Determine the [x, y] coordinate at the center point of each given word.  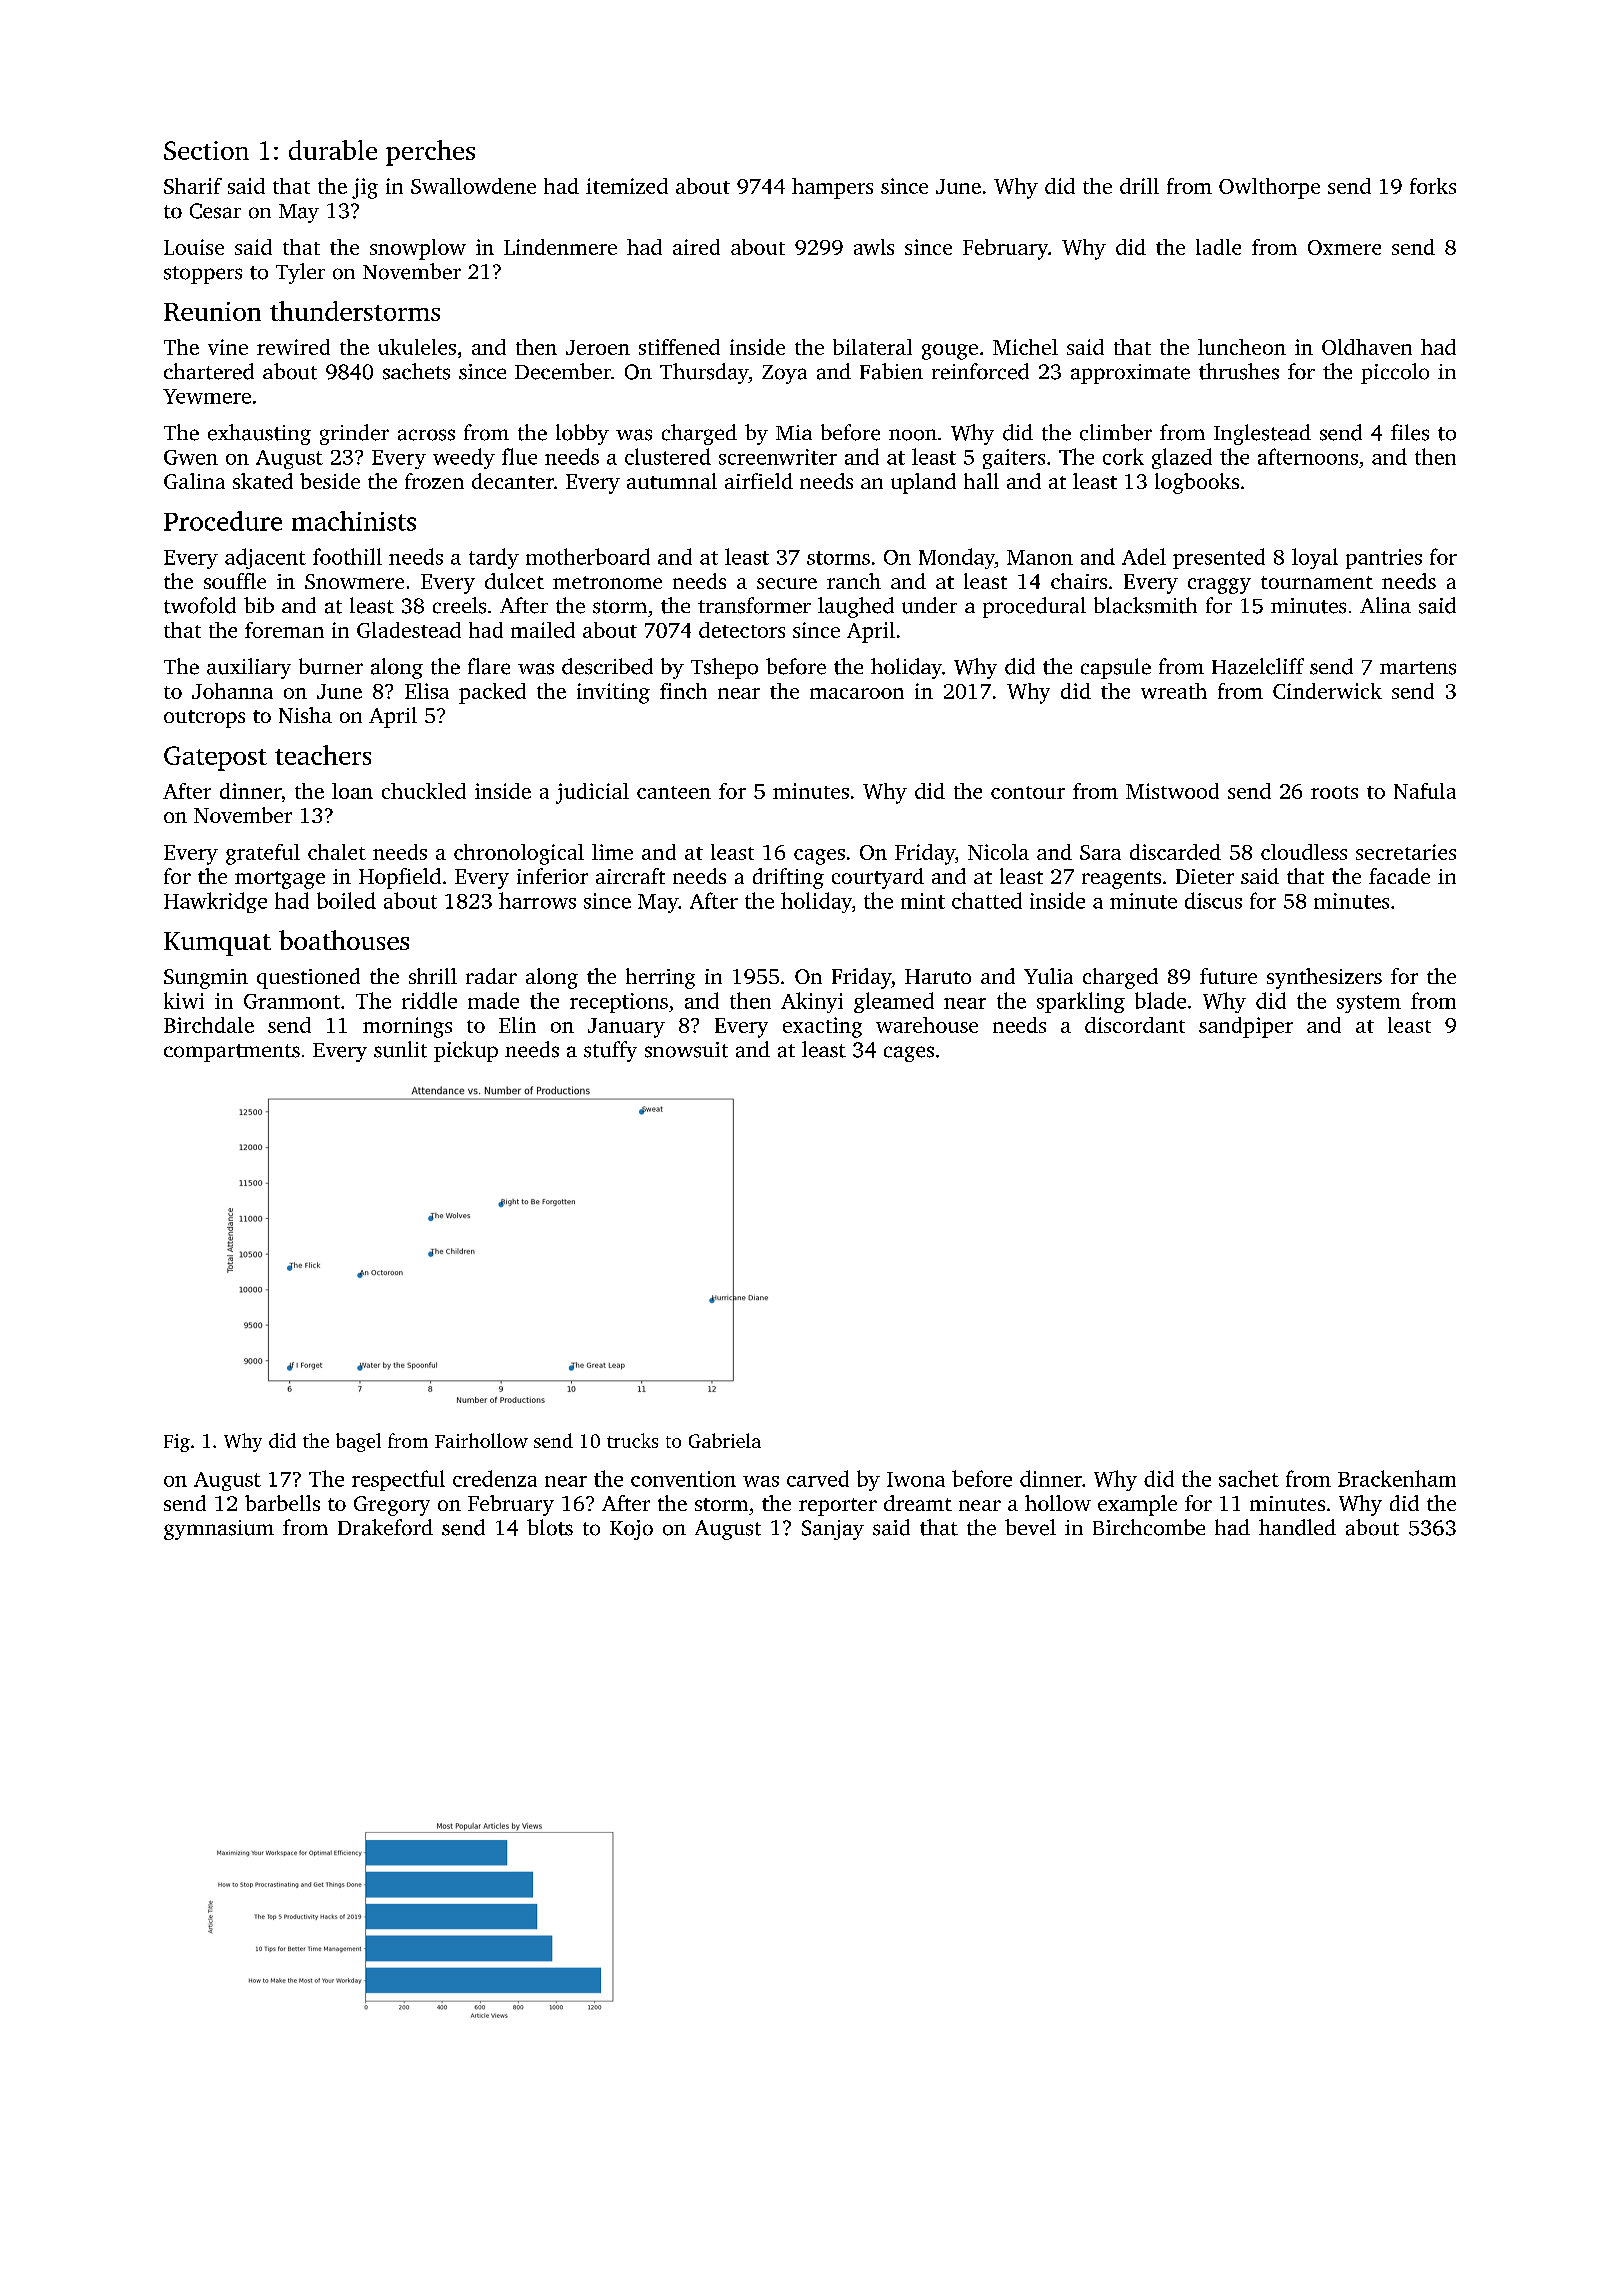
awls [874, 247]
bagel [358, 1442]
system [1369, 1004]
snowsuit [686, 1050]
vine [228, 347]
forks [1433, 186]
